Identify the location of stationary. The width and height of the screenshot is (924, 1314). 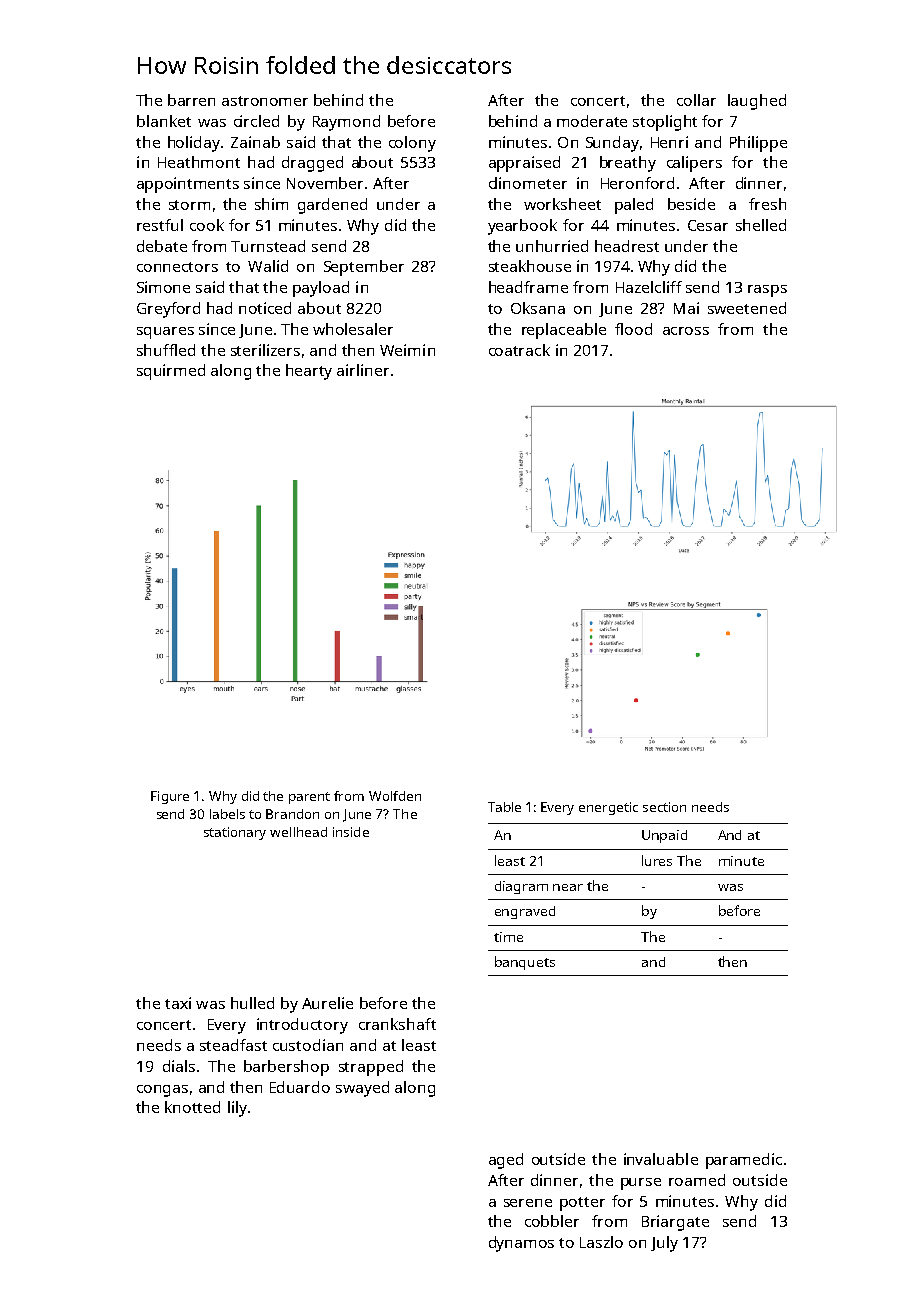
(235, 833).
